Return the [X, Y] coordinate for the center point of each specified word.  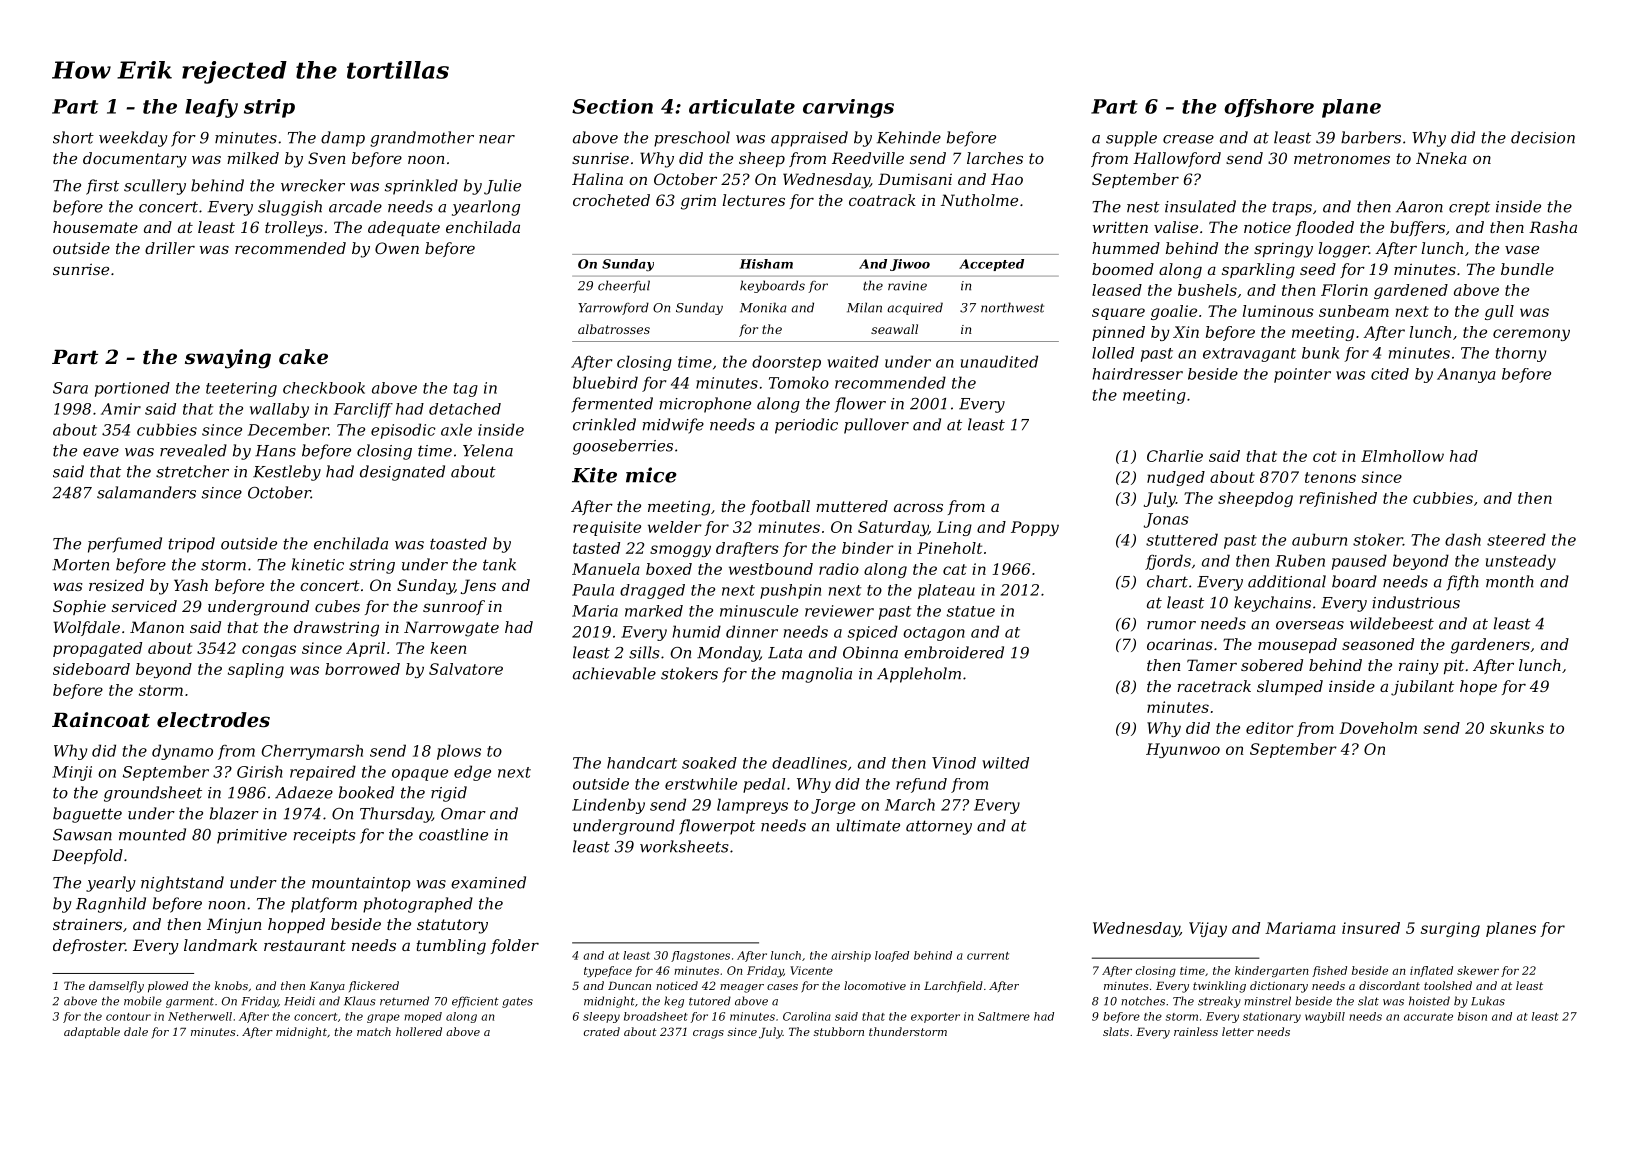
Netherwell [200, 1016]
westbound [771, 569]
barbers [1371, 137]
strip [269, 108]
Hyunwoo [1183, 750]
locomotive [875, 985]
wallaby [279, 410]
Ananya [1466, 375]
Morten [80, 565]
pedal [764, 785]
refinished [1338, 499]
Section [612, 106]
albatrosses [614, 329]
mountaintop [361, 884]
